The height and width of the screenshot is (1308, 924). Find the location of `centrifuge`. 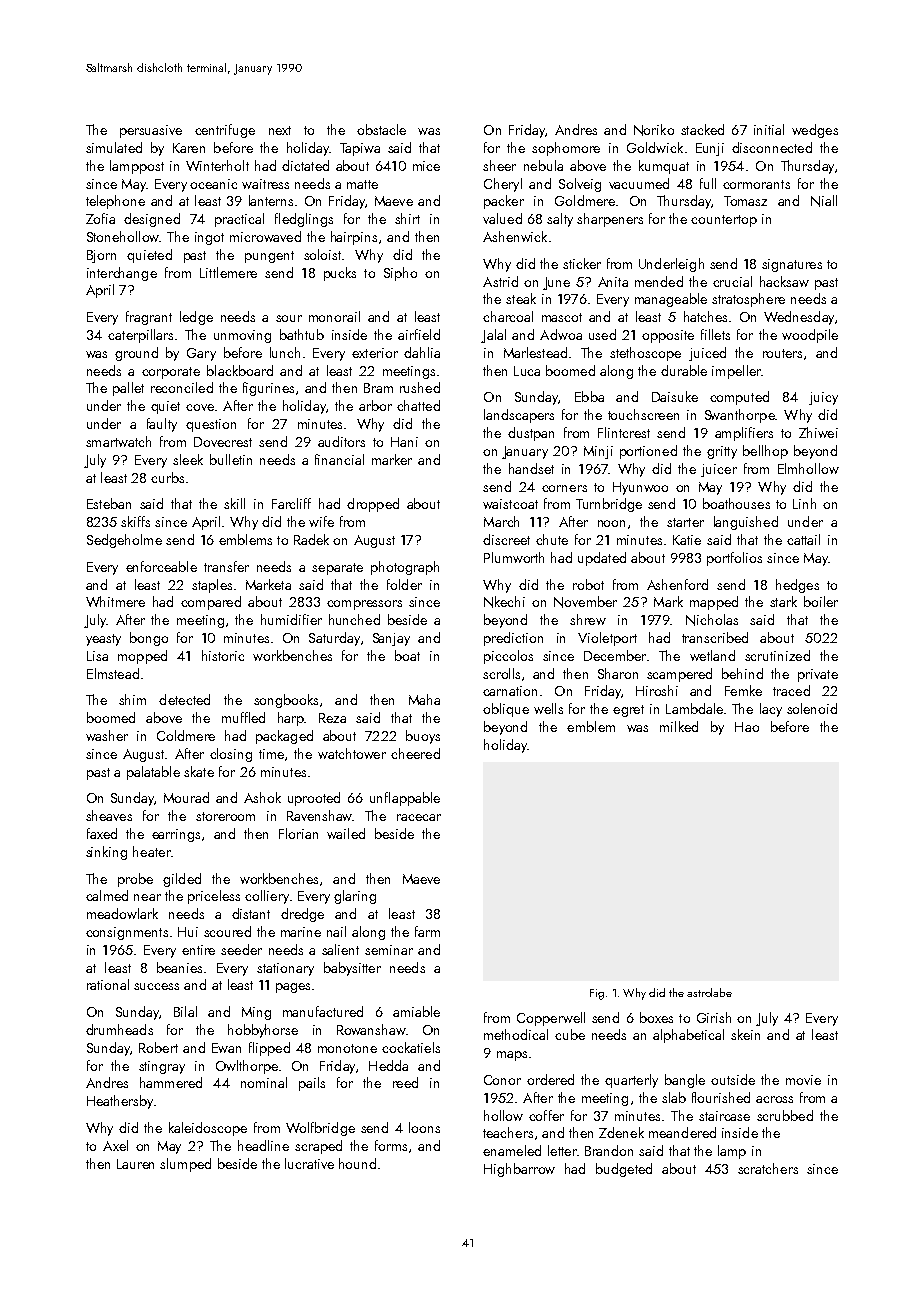

centrifuge is located at coordinates (225, 131).
